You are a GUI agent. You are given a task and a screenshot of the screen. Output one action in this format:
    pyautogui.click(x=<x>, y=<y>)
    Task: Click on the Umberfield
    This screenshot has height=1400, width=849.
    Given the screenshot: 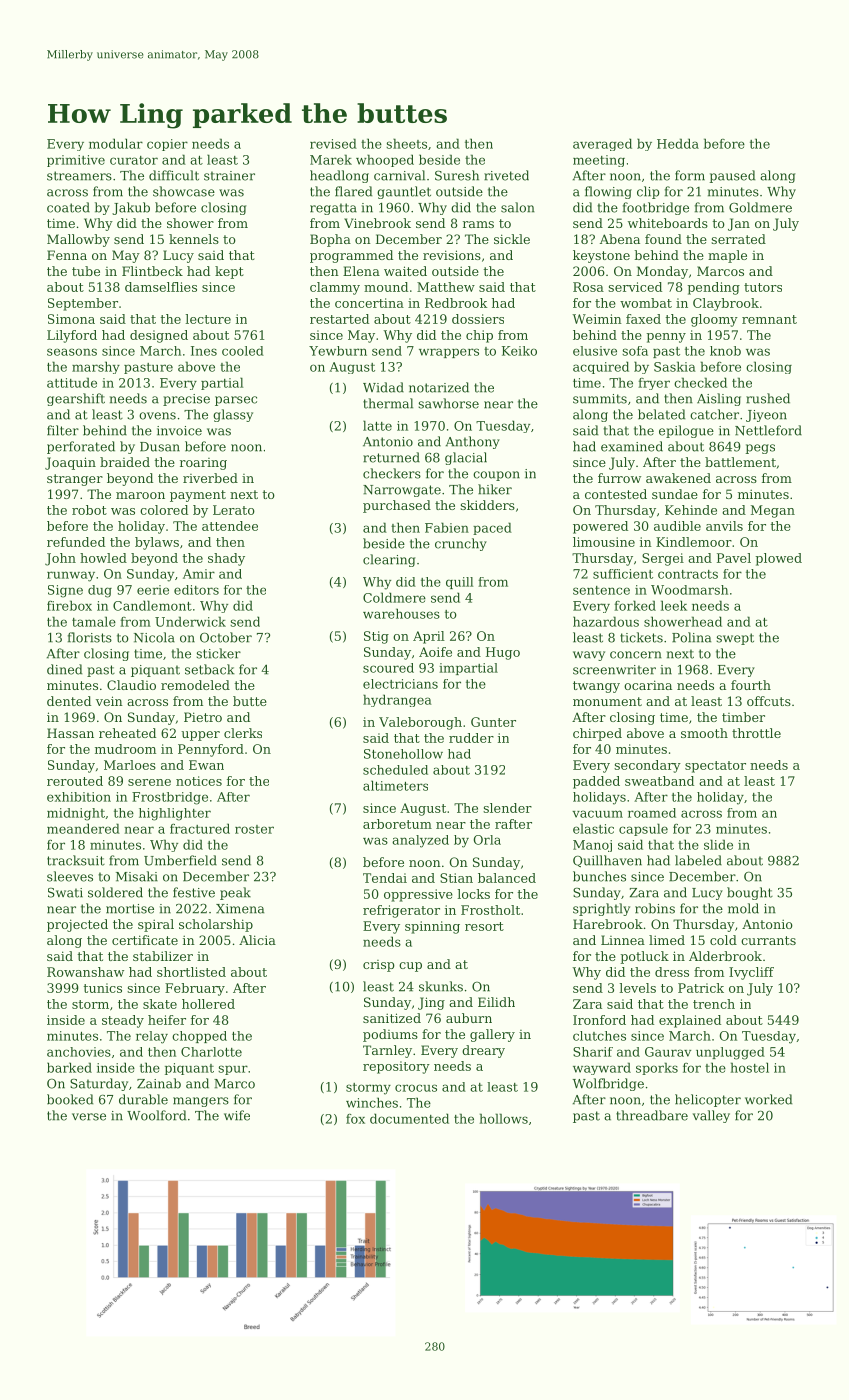 What is the action you would take?
    pyautogui.click(x=180, y=860)
